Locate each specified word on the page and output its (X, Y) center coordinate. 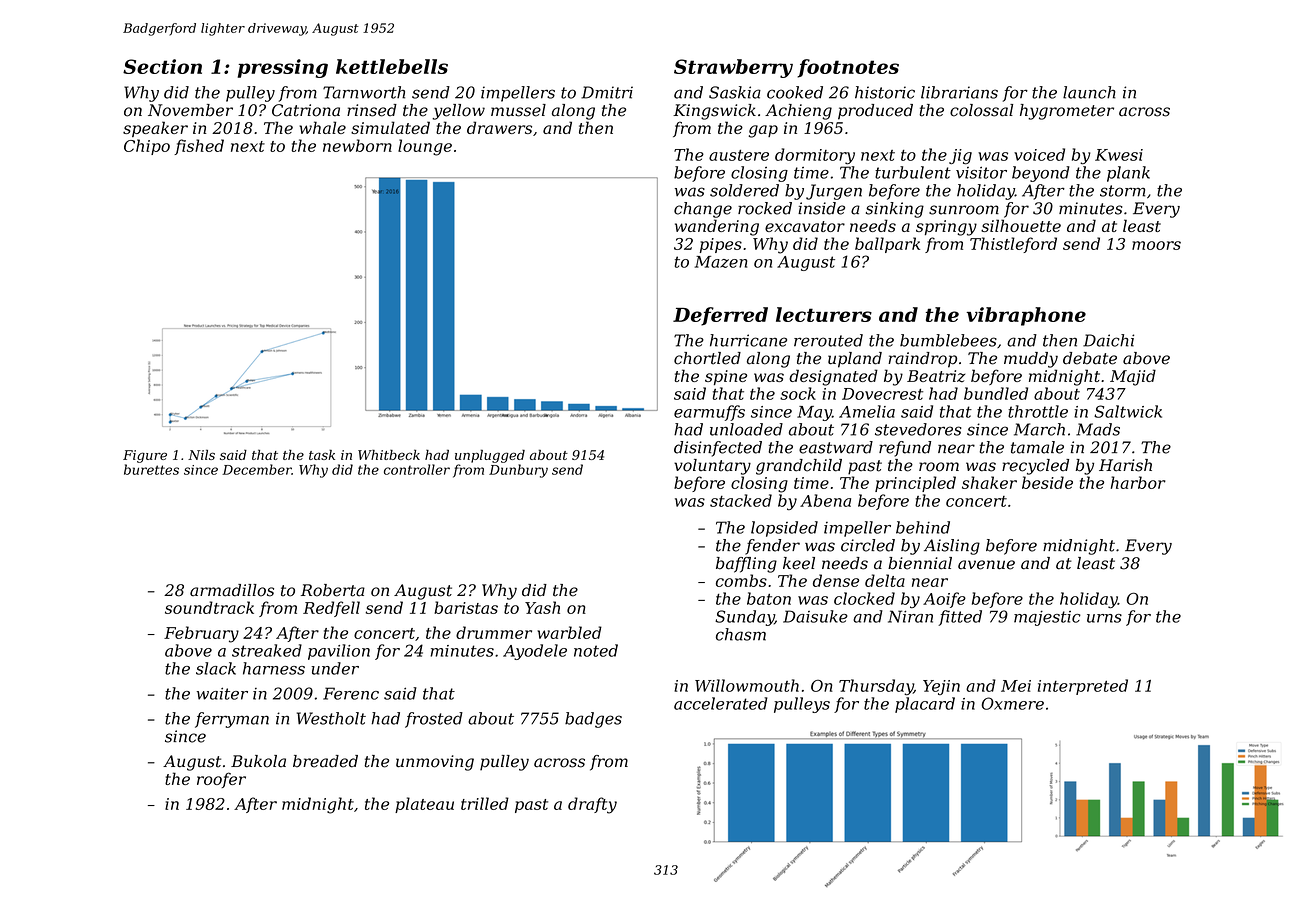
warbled (569, 632)
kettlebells (392, 66)
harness (274, 668)
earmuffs (709, 413)
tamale (1037, 447)
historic (885, 92)
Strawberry (733, 68)
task (322, 455)
